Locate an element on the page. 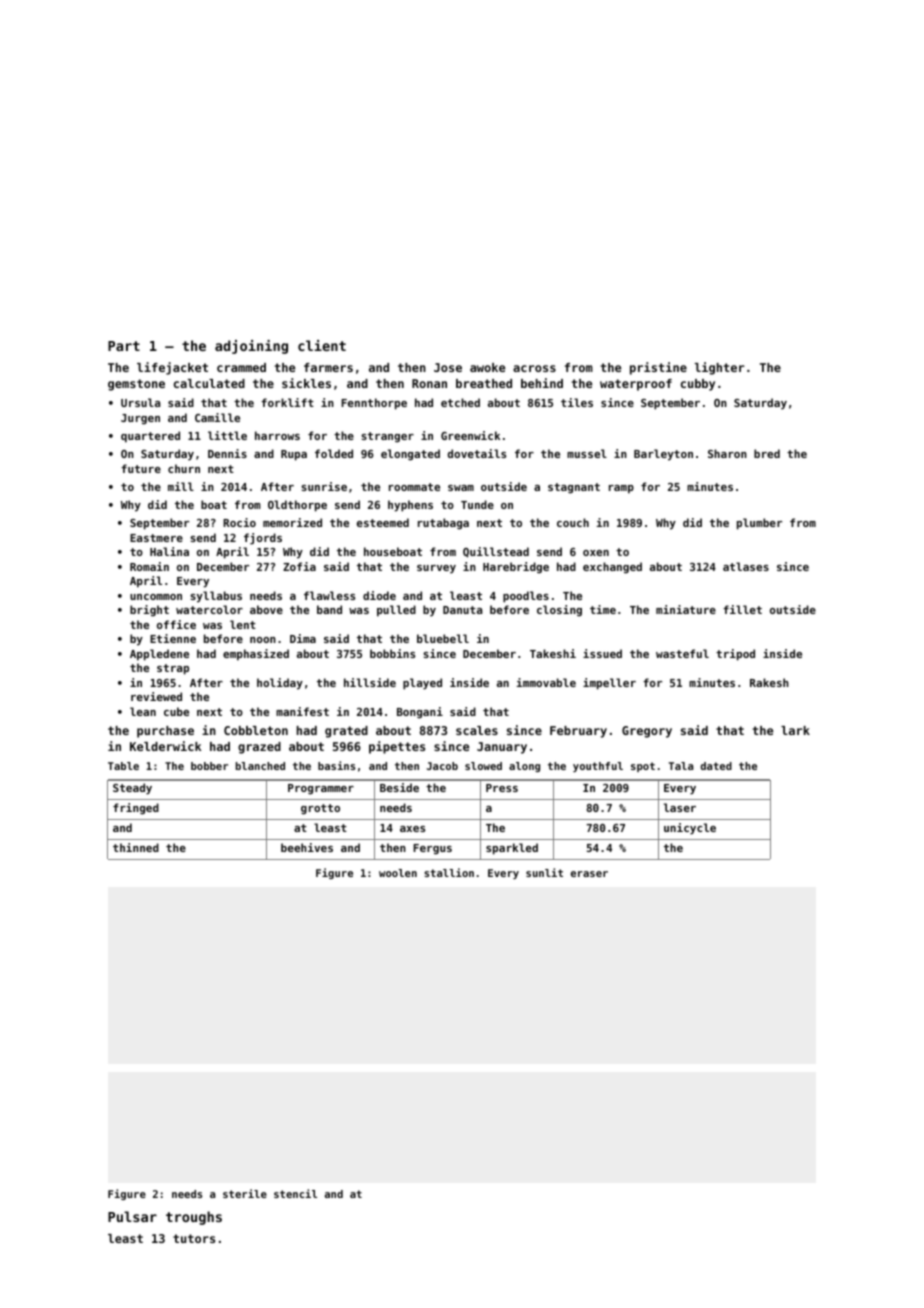  grazed is located at coordinates (259, 748).
